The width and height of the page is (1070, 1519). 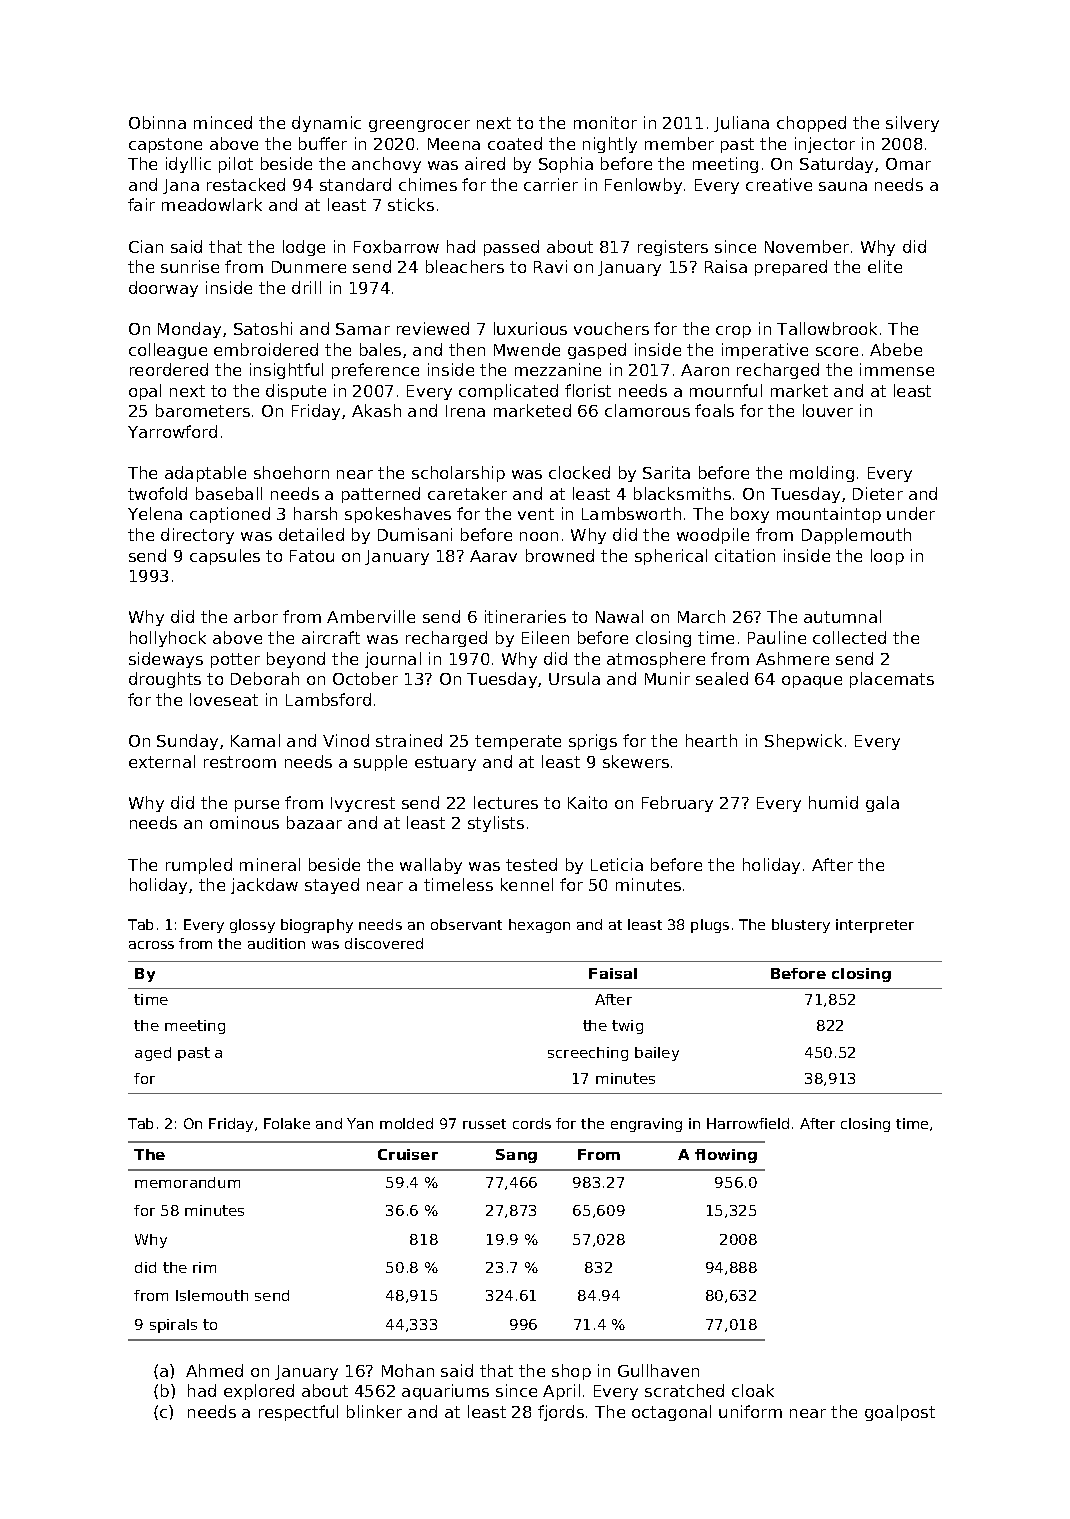 I want to click on flowing, so click(x=726, y=1156).
